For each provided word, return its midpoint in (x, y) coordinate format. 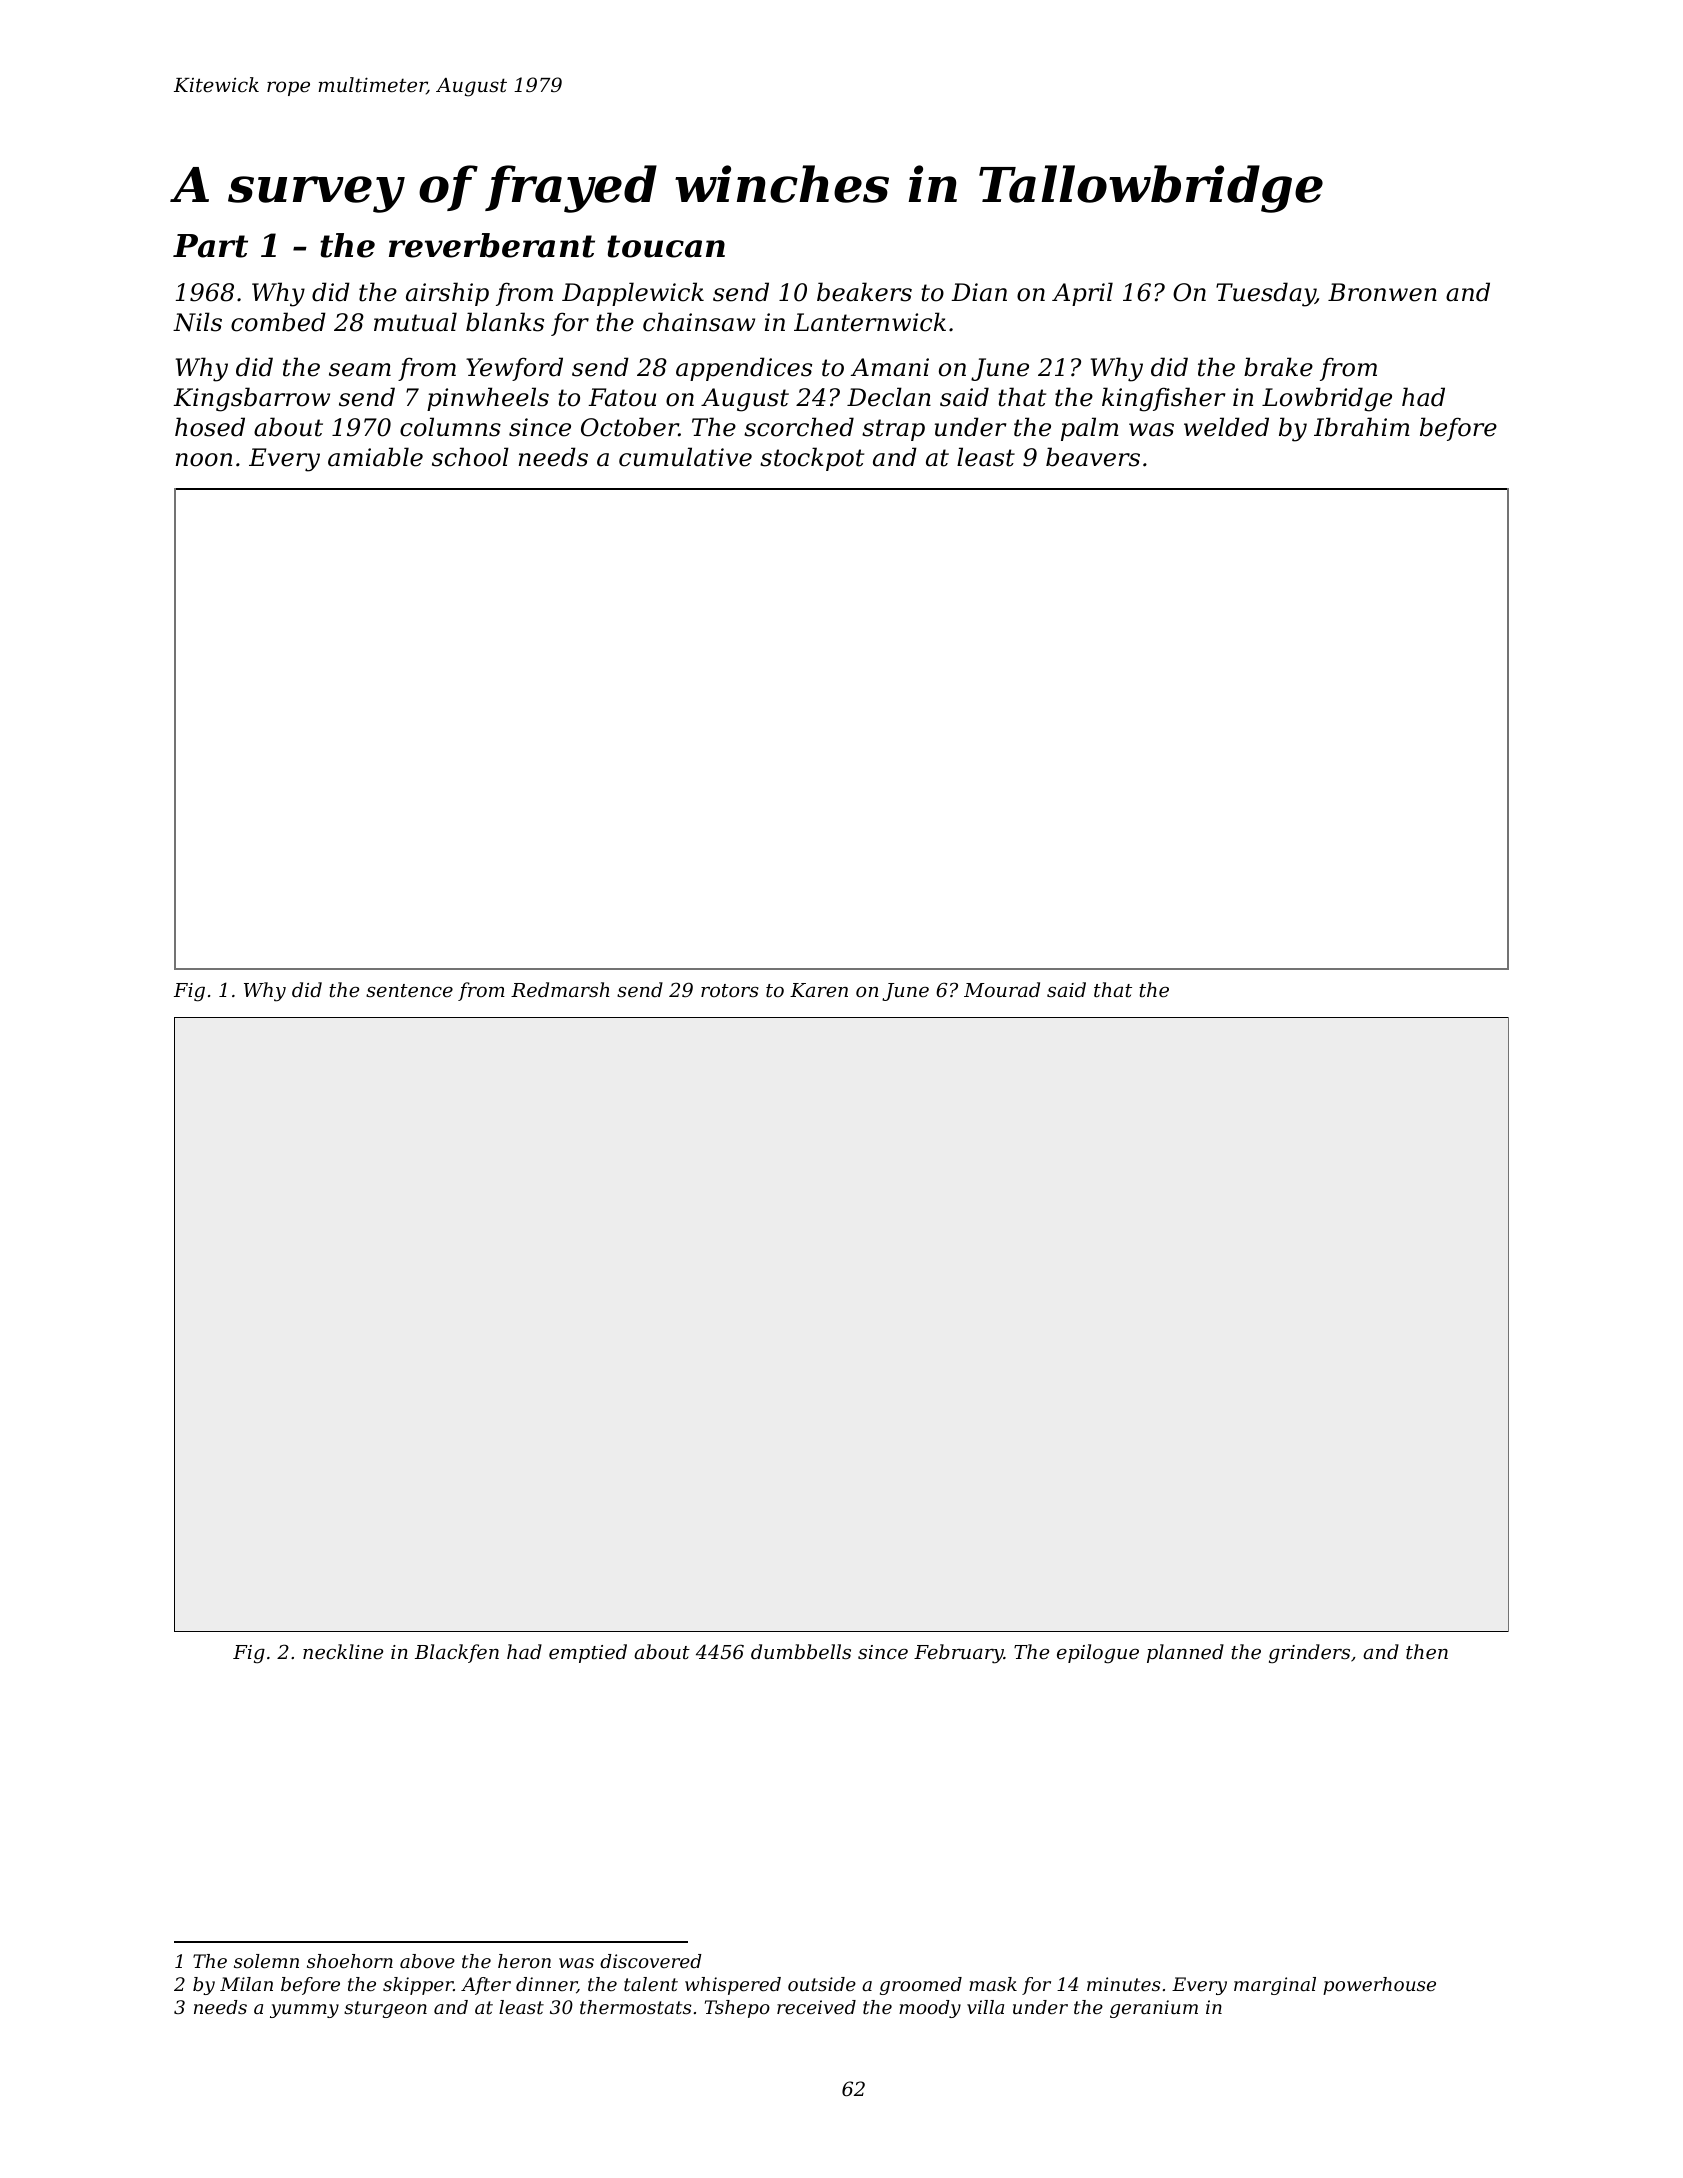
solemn (266, 1961)
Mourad (1002, 989)
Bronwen (1382, 292)
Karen (819, 990)
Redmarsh (560, 989)
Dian (979, 292)
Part (210, 246)
